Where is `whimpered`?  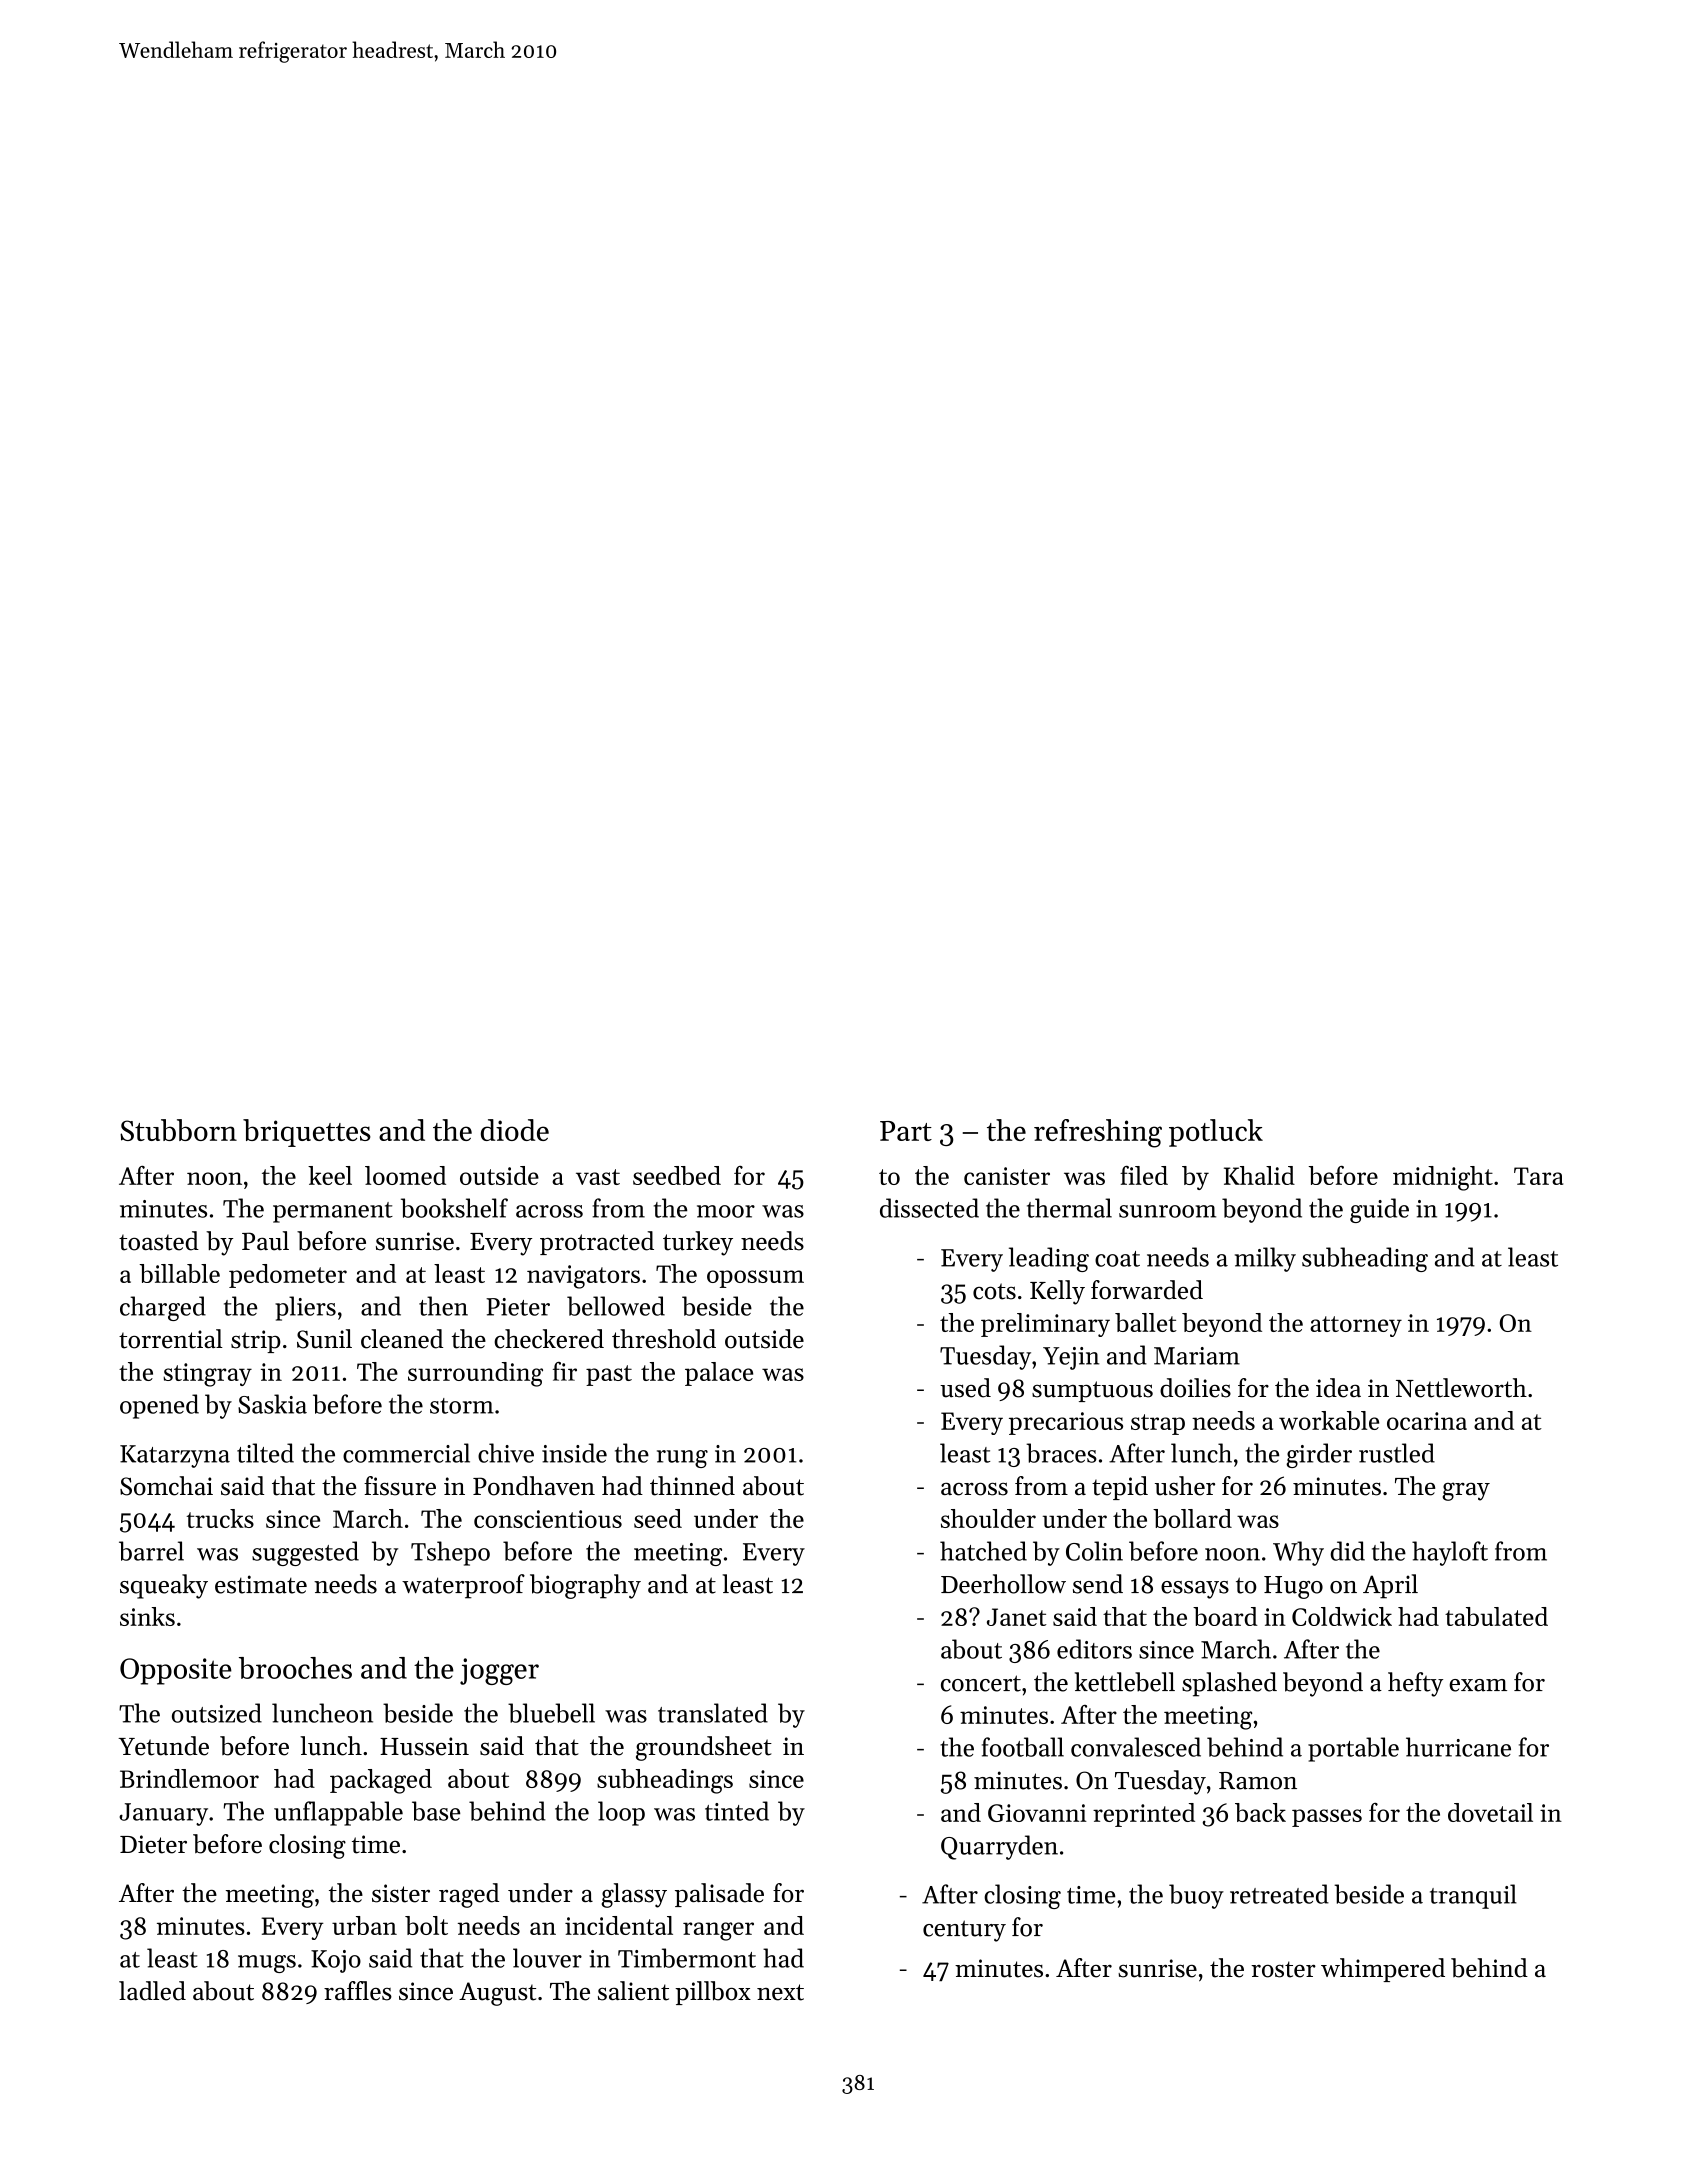
whimpered is located at coordinates (1383, 1970).
